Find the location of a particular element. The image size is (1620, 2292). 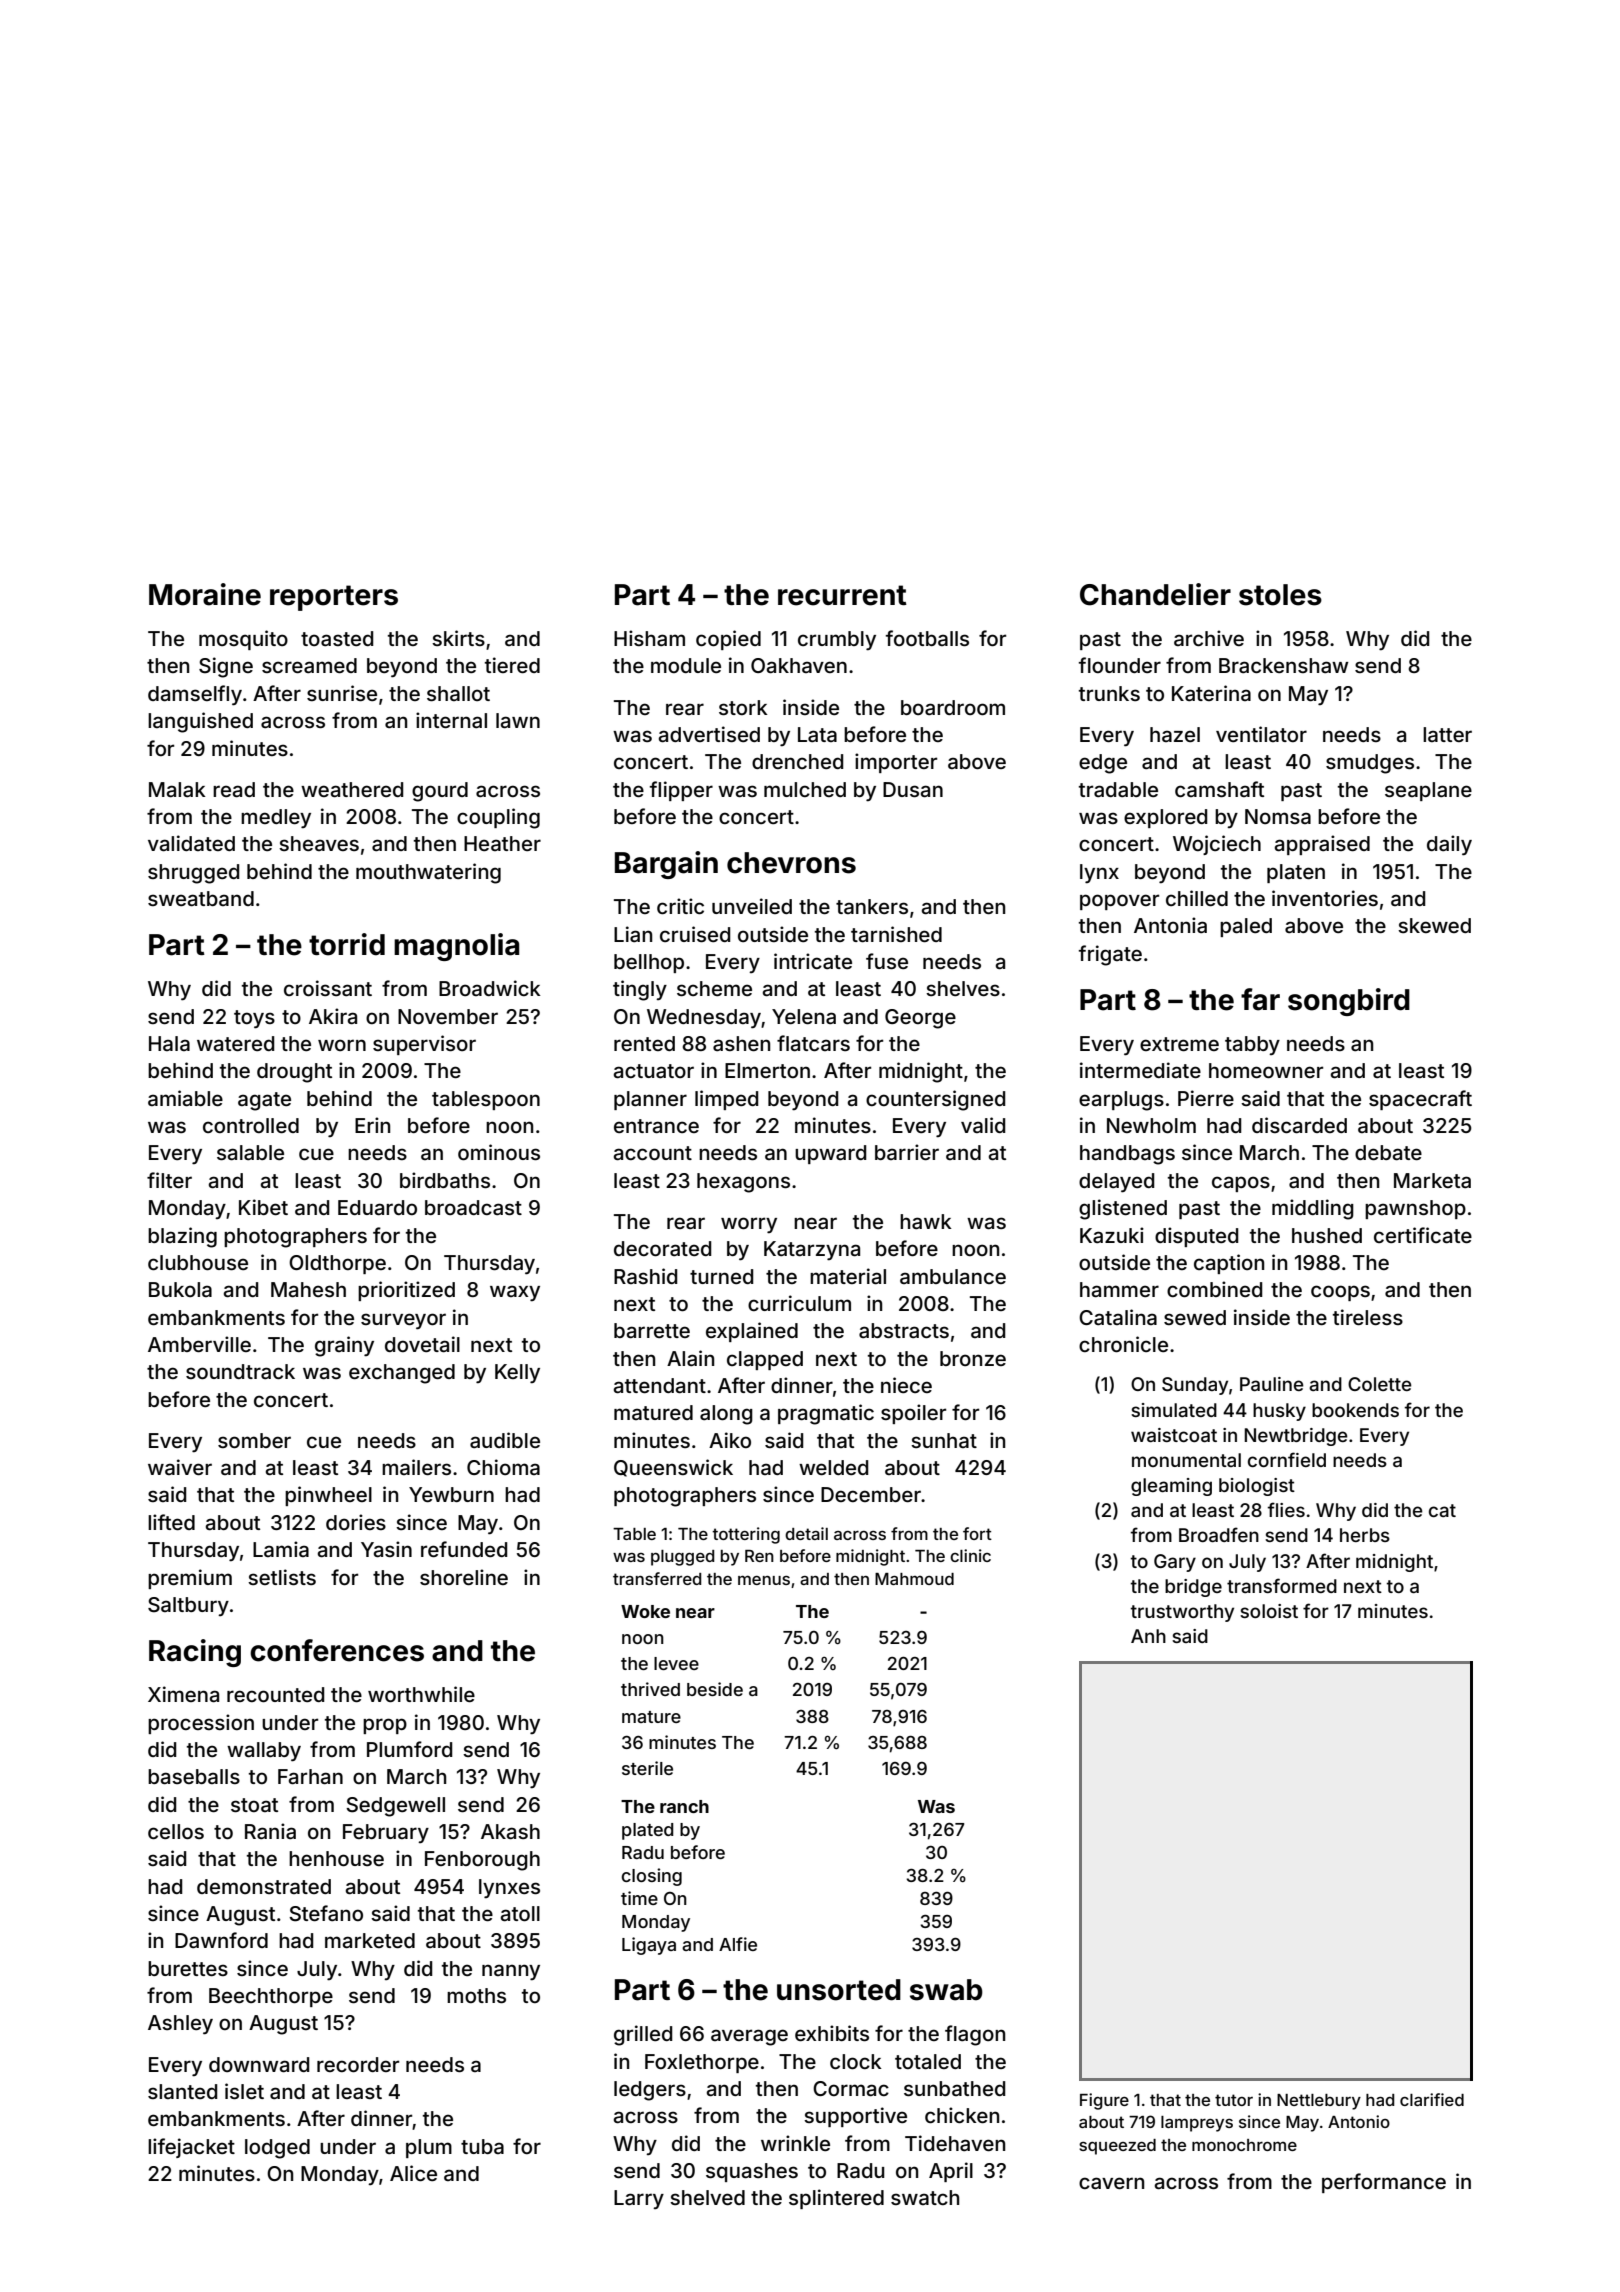

stoles is located at coordinates (1280, 595).
